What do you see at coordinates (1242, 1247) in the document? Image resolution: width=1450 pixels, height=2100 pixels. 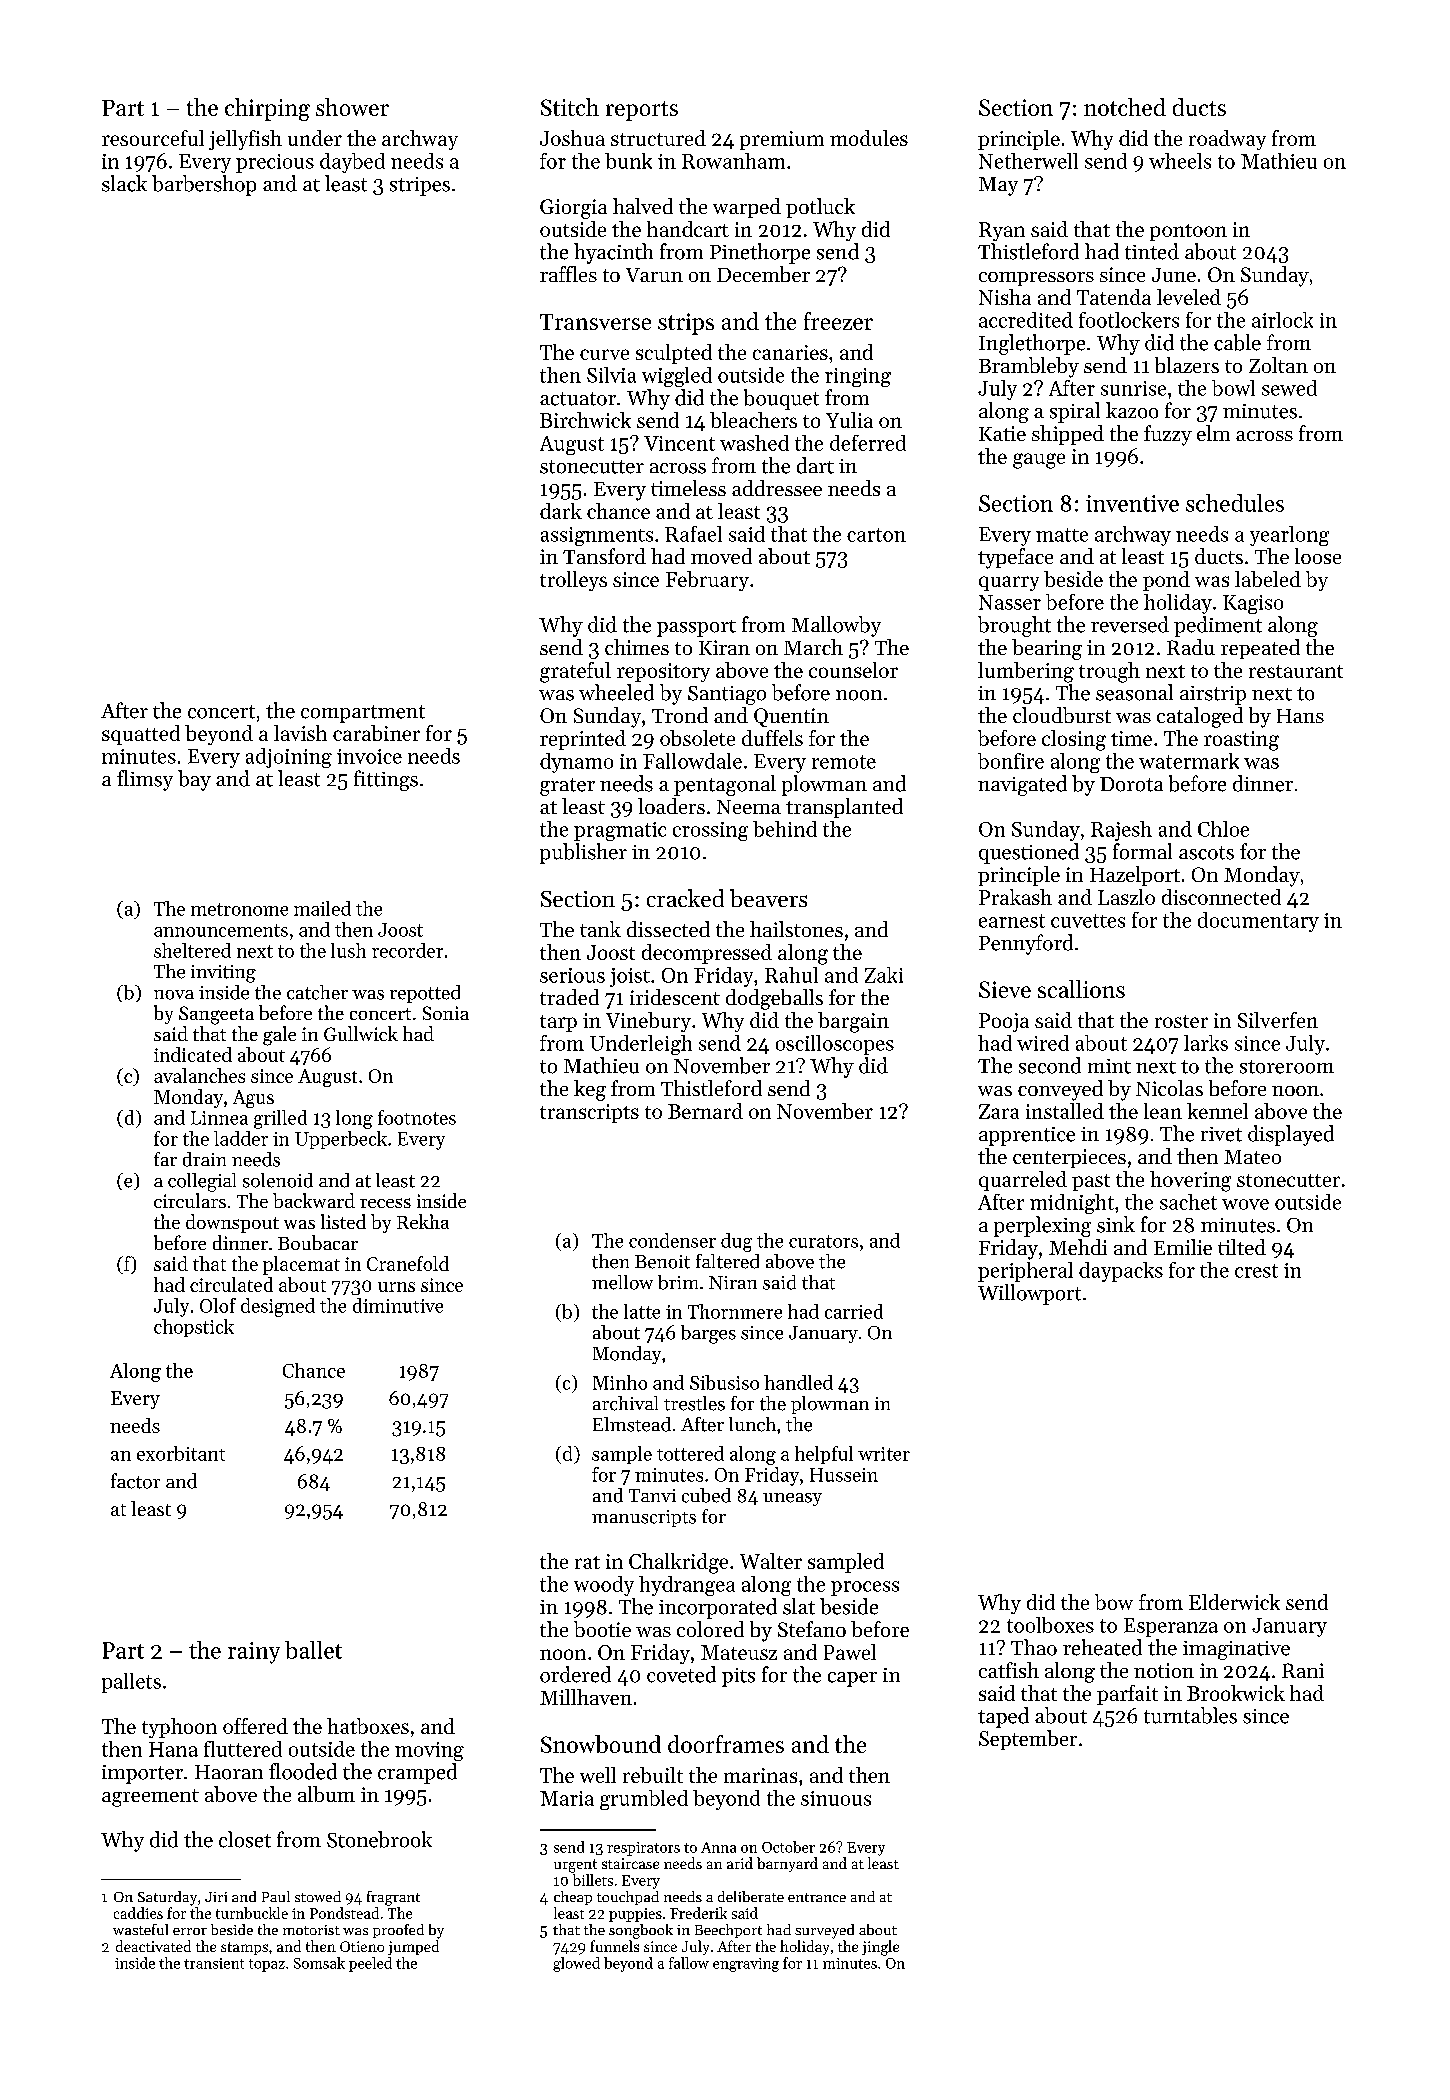 I see `tilted` at bounding box center [1242, 1247].
